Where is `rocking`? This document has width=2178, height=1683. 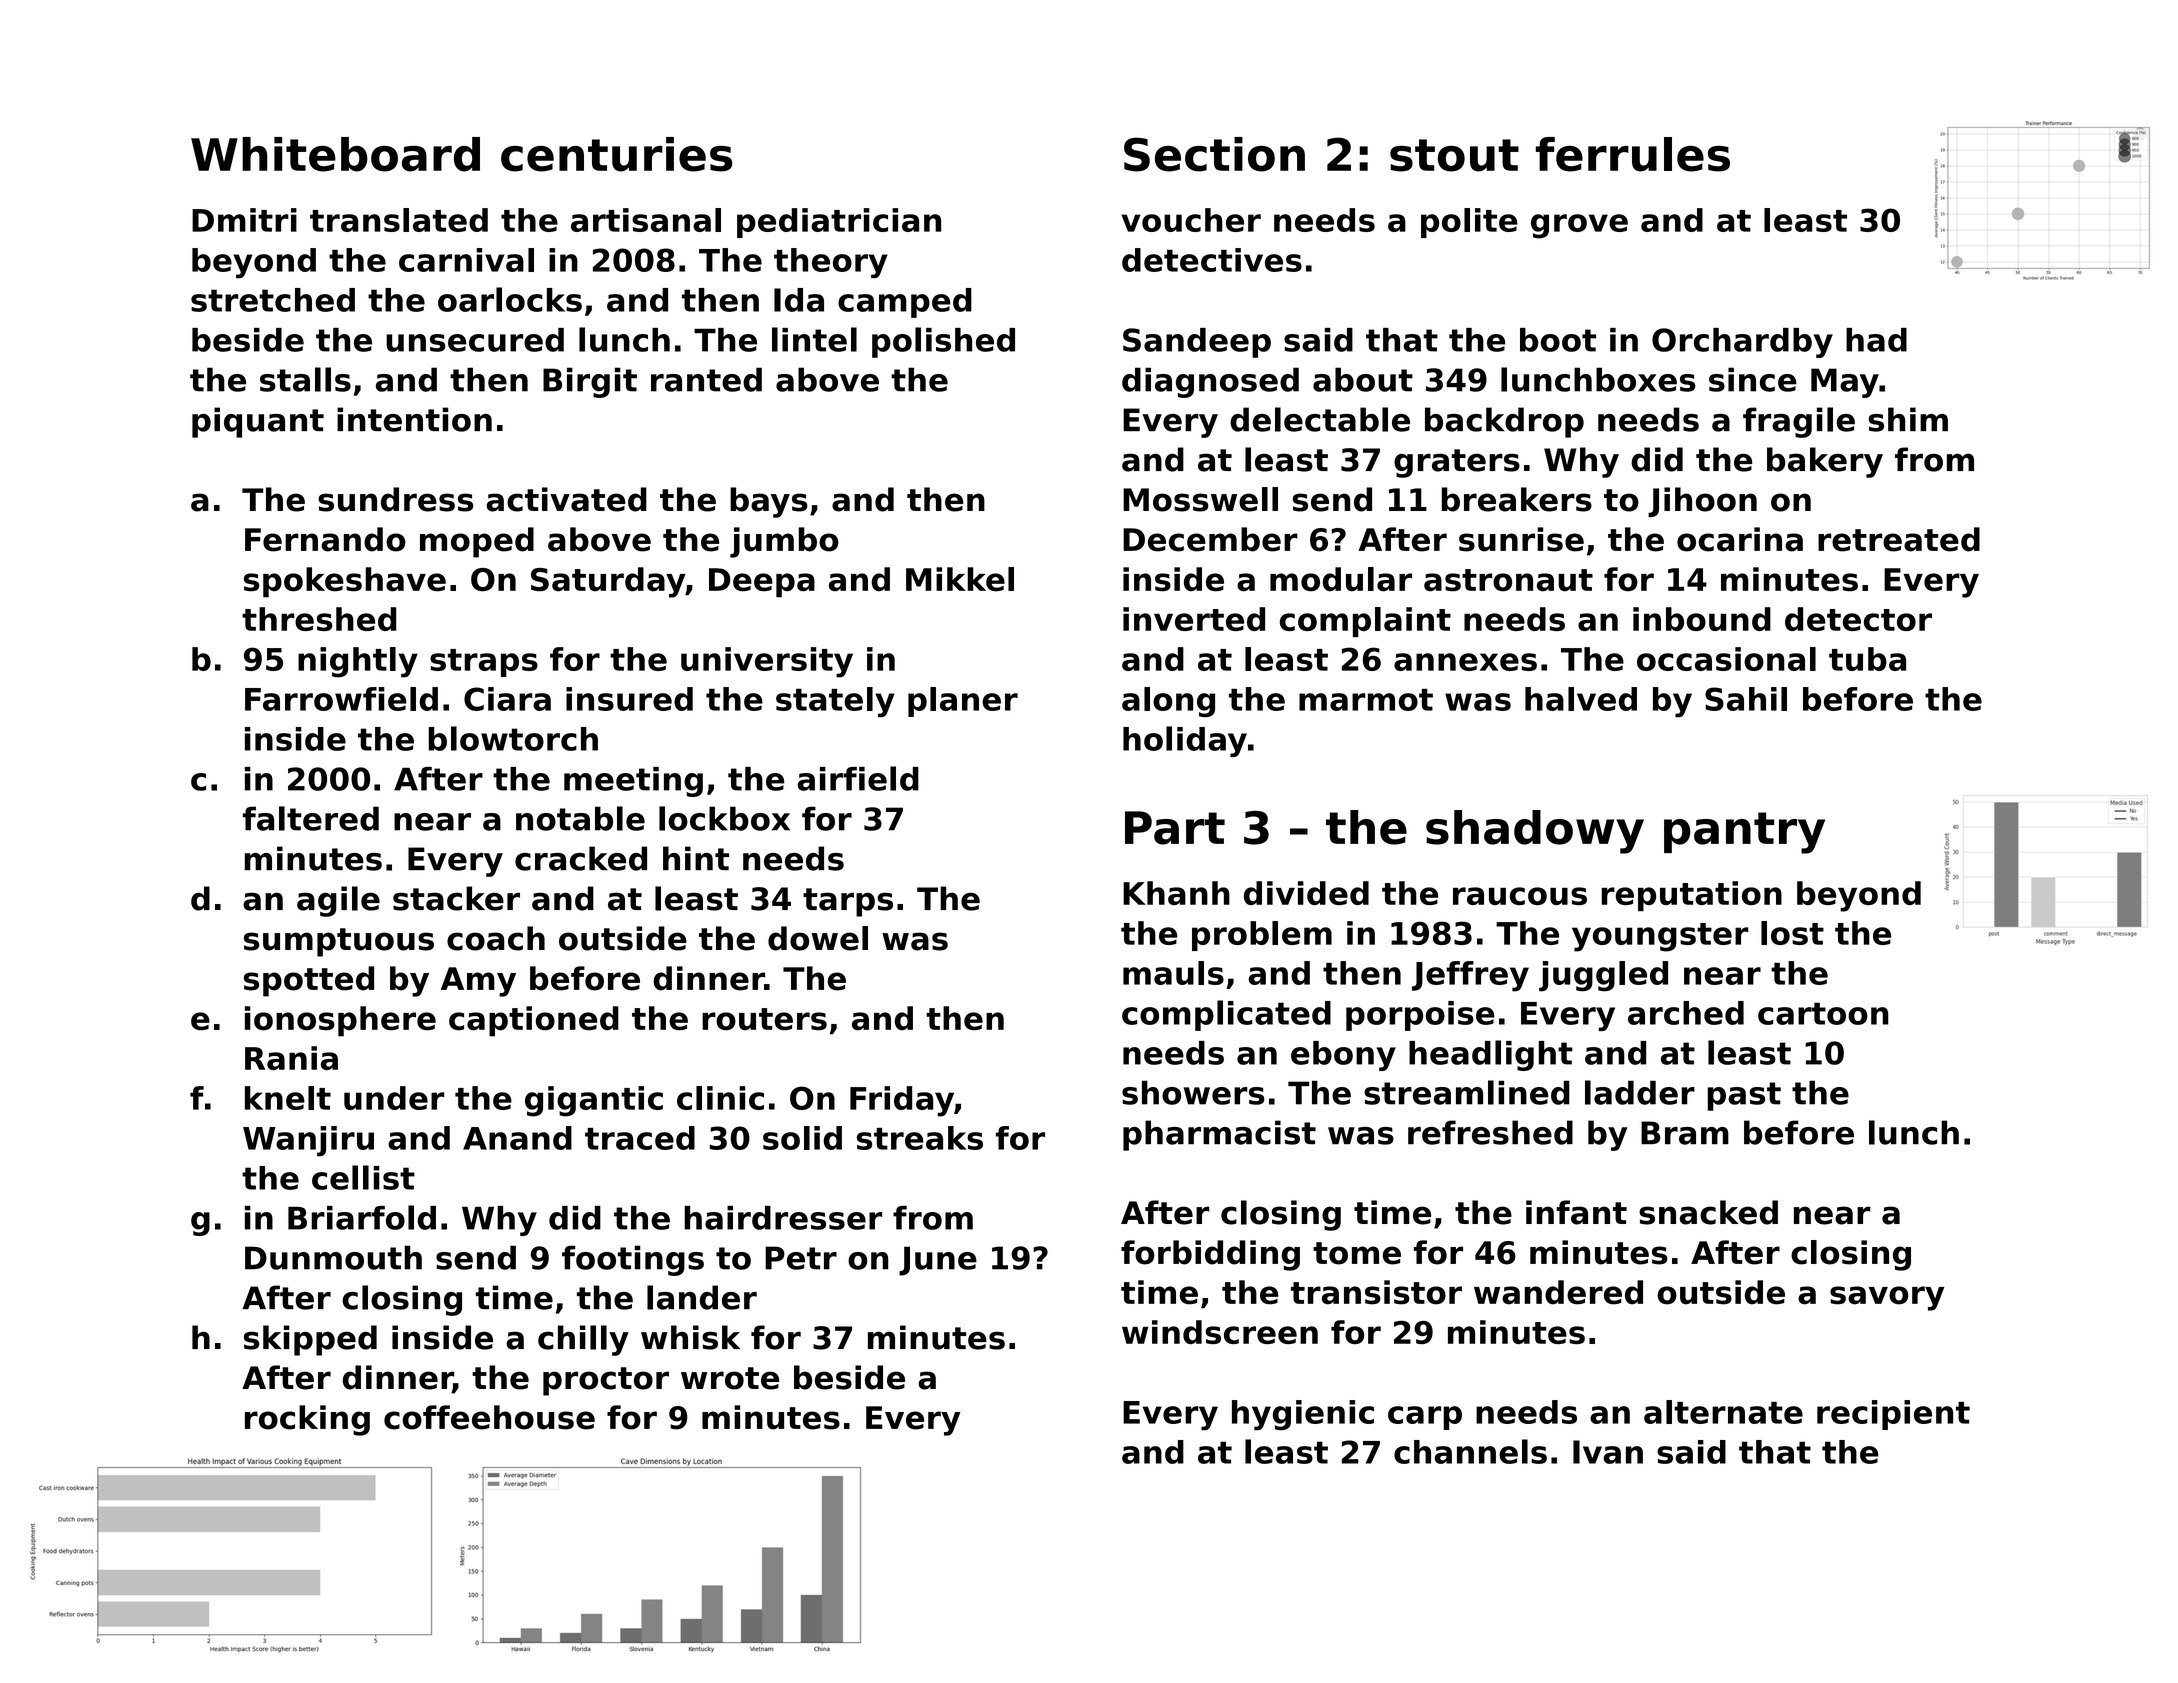
rocking is located at coordinates (307, 1420).
